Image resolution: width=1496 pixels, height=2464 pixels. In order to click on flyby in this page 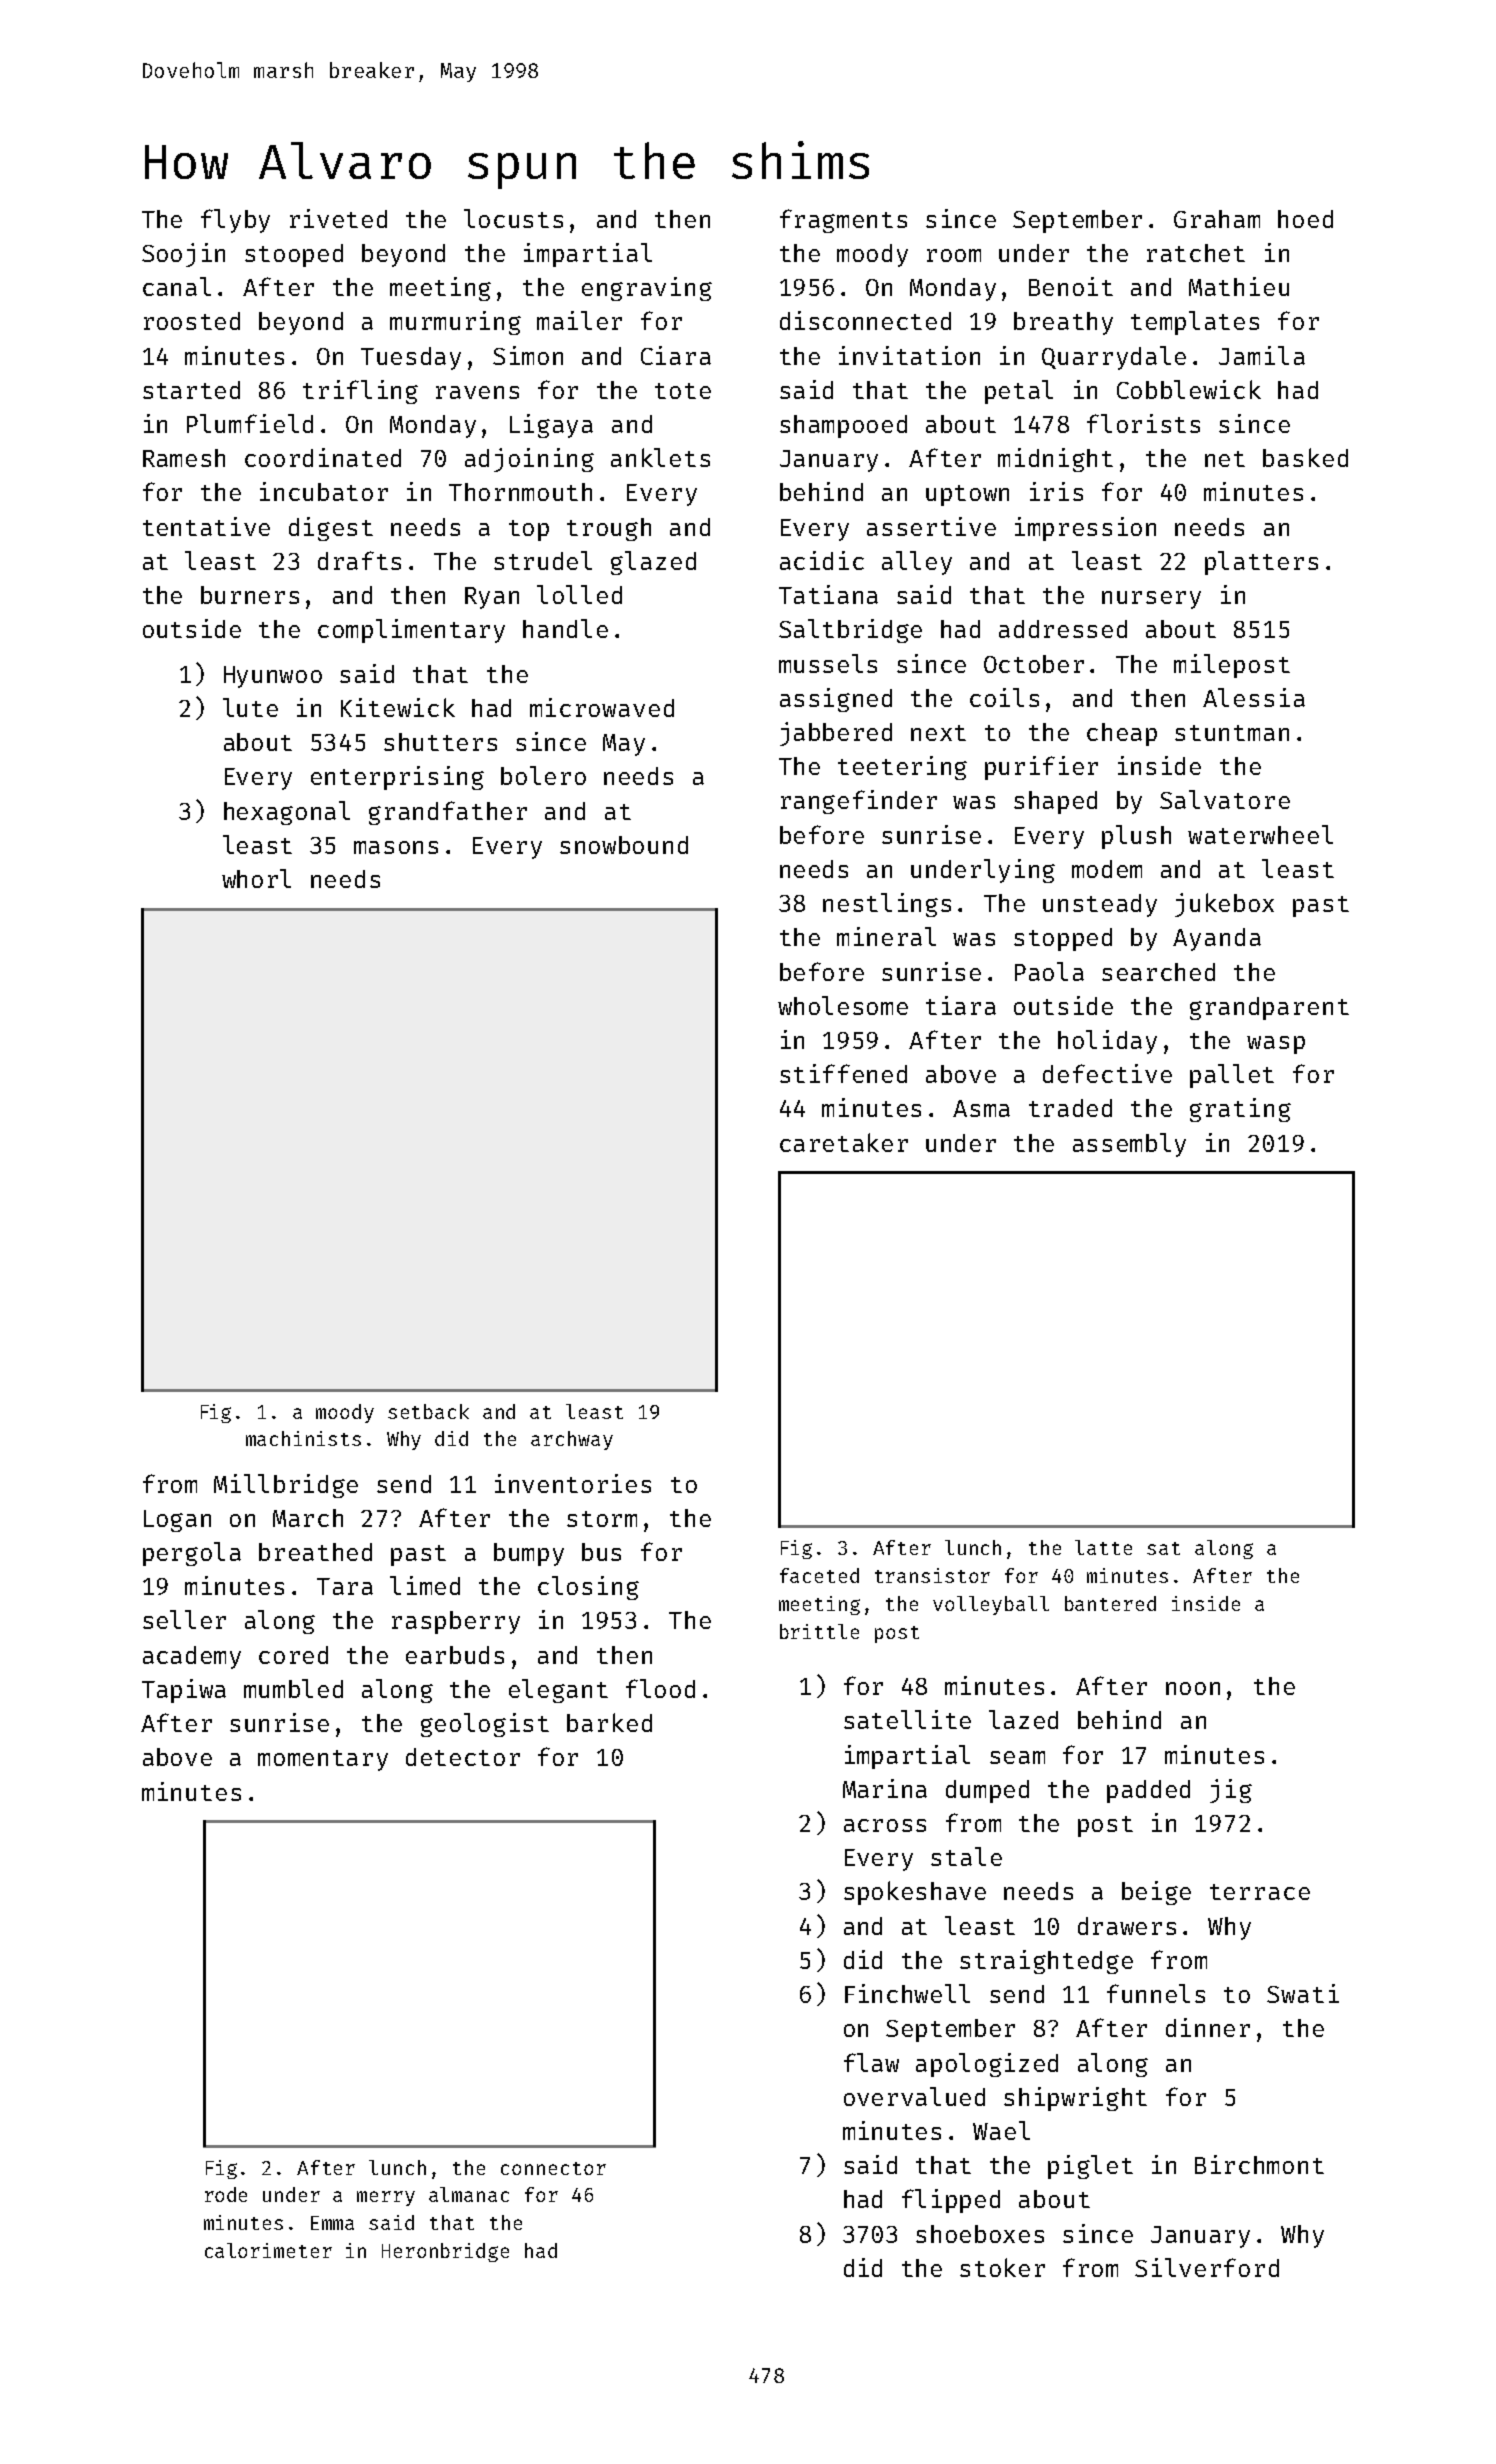, I will do `click(235, 221)`.
